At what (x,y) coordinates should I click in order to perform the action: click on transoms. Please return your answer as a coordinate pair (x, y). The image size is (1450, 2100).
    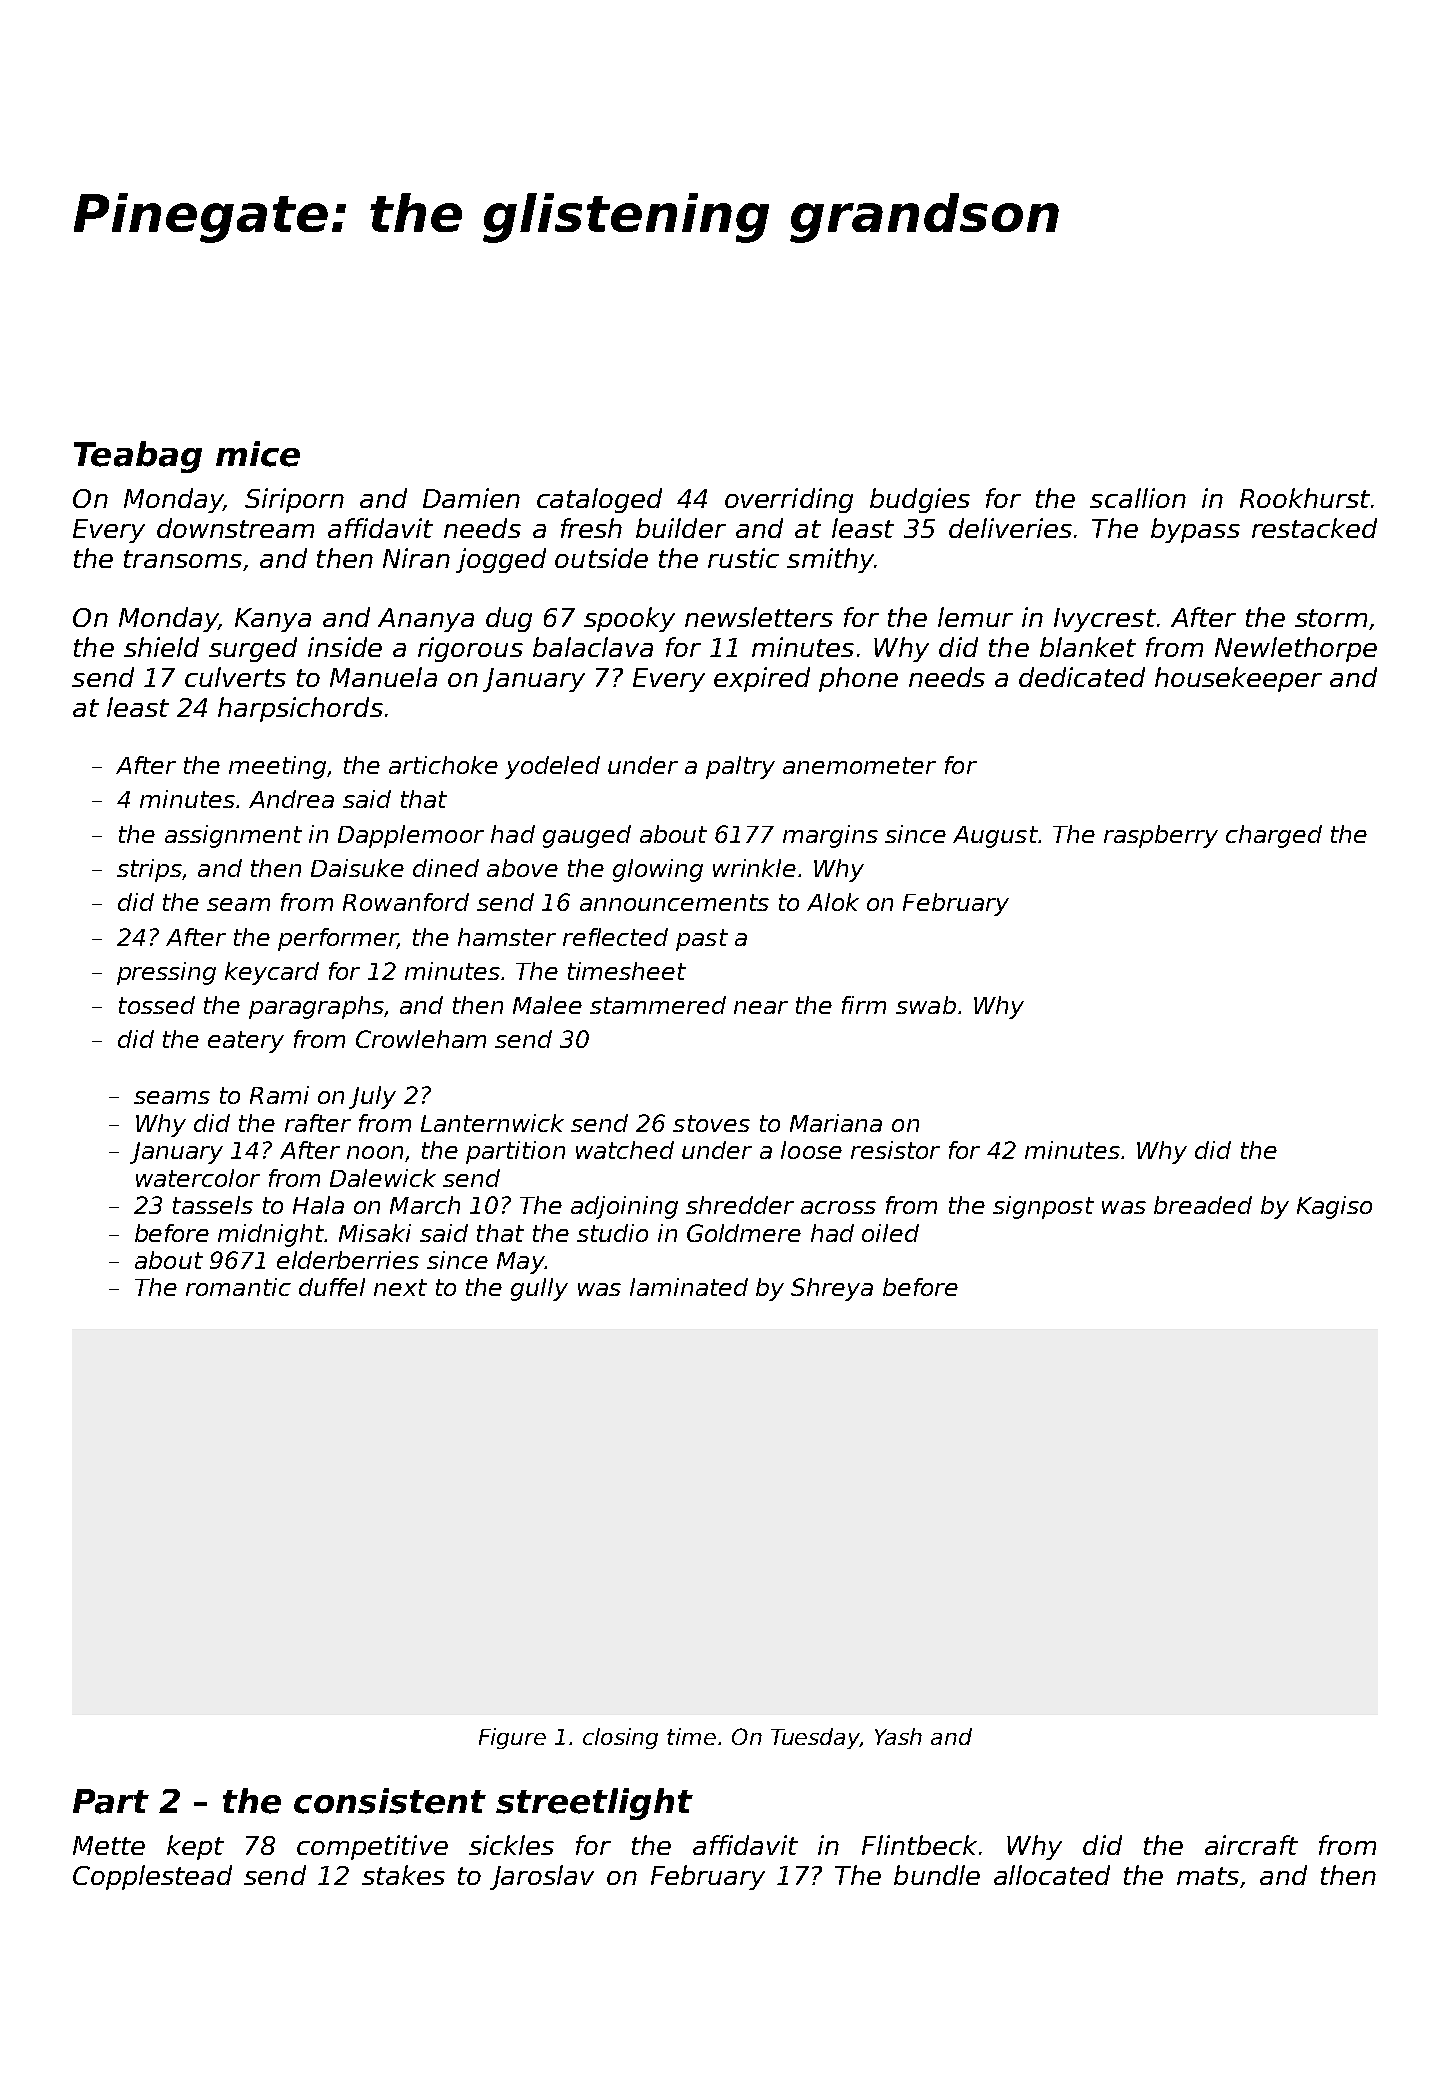
    Looking at the image, I should click on (183, 559).
